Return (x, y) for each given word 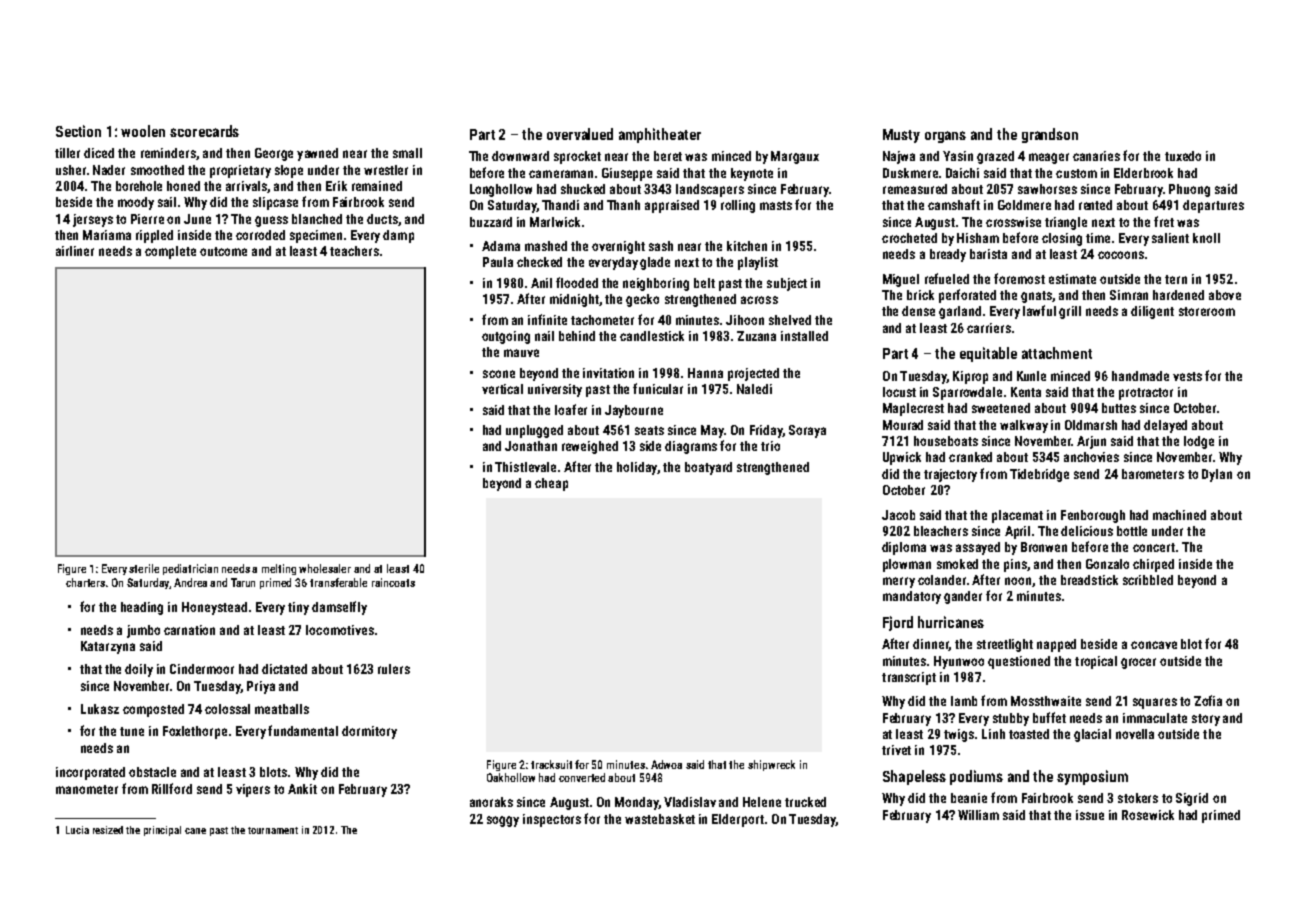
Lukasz (100, 709)
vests (1187, 376)
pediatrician (190, 569)
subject (787, 284)
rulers (394, 669)
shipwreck (771, 765)
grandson (1050, 135)
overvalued (580, 134)
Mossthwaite (1046, 701)
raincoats (393, 582)
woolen (143, 131)
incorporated (90, 773)
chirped (1153, 565)
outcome (223, 251)
